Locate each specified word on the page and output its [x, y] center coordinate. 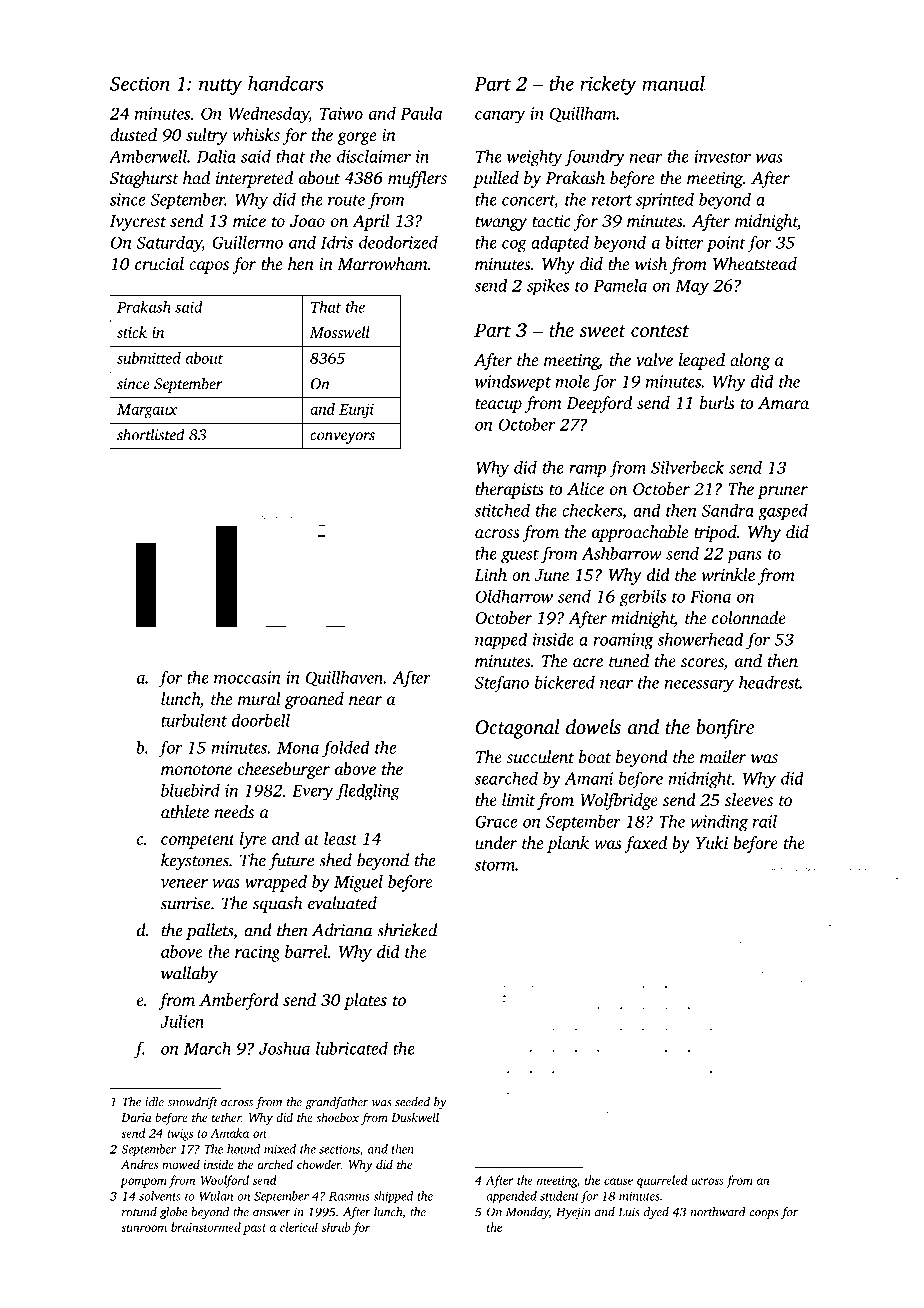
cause [618, 1181]
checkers [592, 510]
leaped [702, 361]
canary [500, 117]
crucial [159, 263]
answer [272, 1213]
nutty [220, 87]
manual [673, 83]
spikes [548, 286]
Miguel [358, 883]
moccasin [247, 677]
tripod [715, 533]
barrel [306, 951]
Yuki [712, 842]
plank [568, 844]
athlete [185, 811]
